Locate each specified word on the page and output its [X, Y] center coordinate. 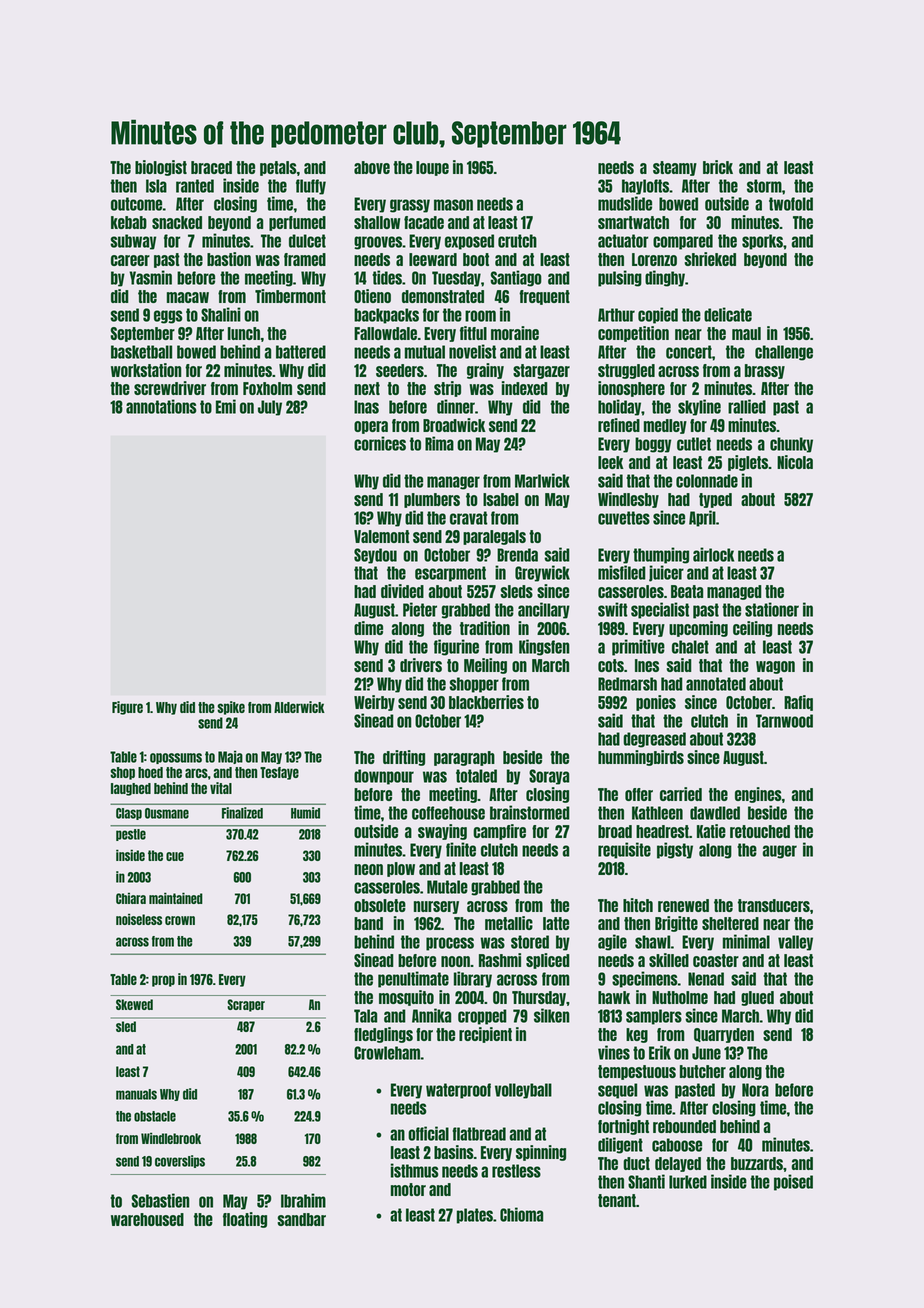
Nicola [795, 462]
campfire [499, 832]
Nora [755, 1090]
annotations [161, 406]
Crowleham [387, 1053]
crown [180, 920]
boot [476, 259]
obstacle [155, 1116]
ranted [195, 186]
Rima [439, 443]
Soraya [549, 777]
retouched [760, 831]
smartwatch [633, 222]
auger [779, 852]
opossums [176, 758]
